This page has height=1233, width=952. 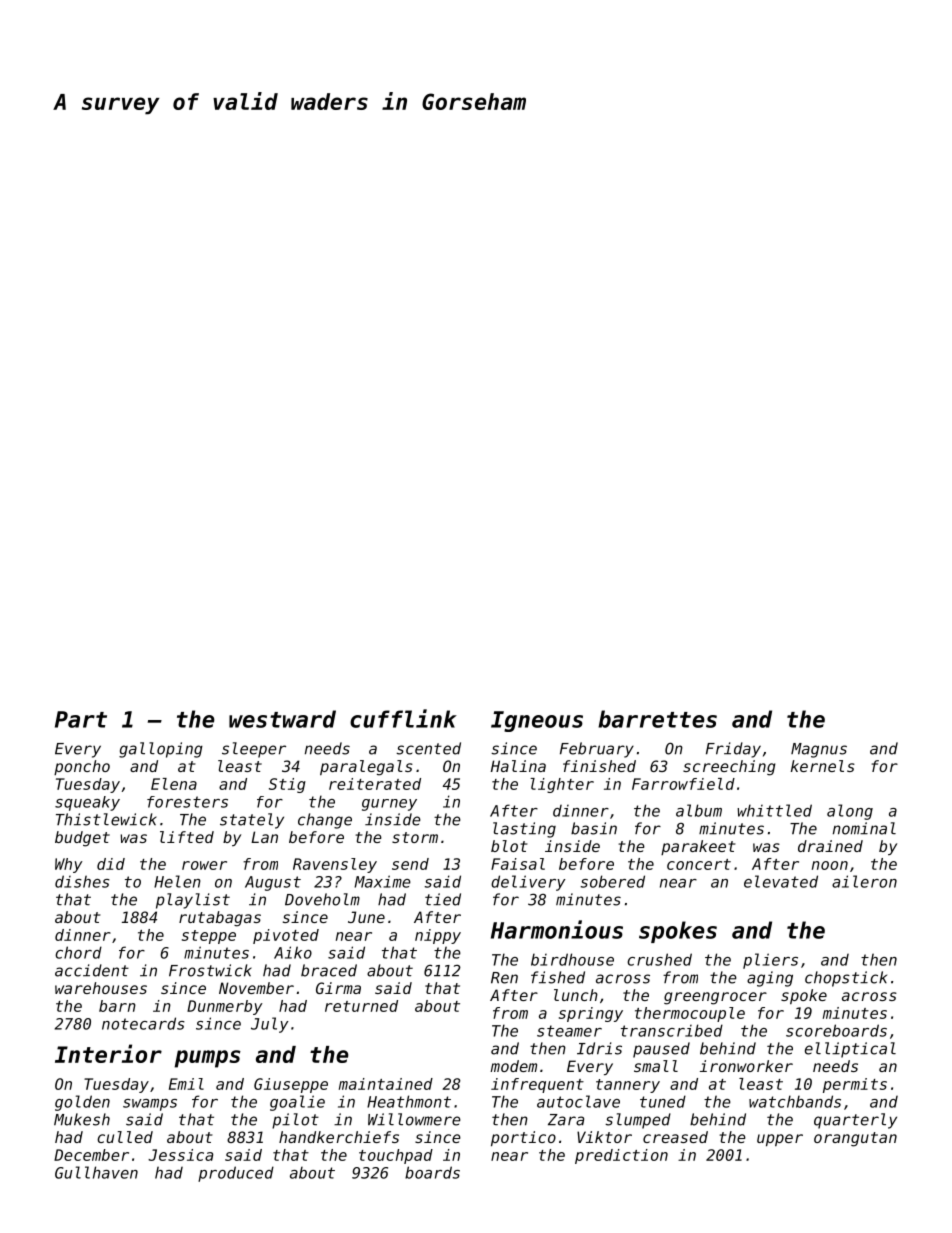 I want to click on touchpad, so click(x=396, y=1156).
